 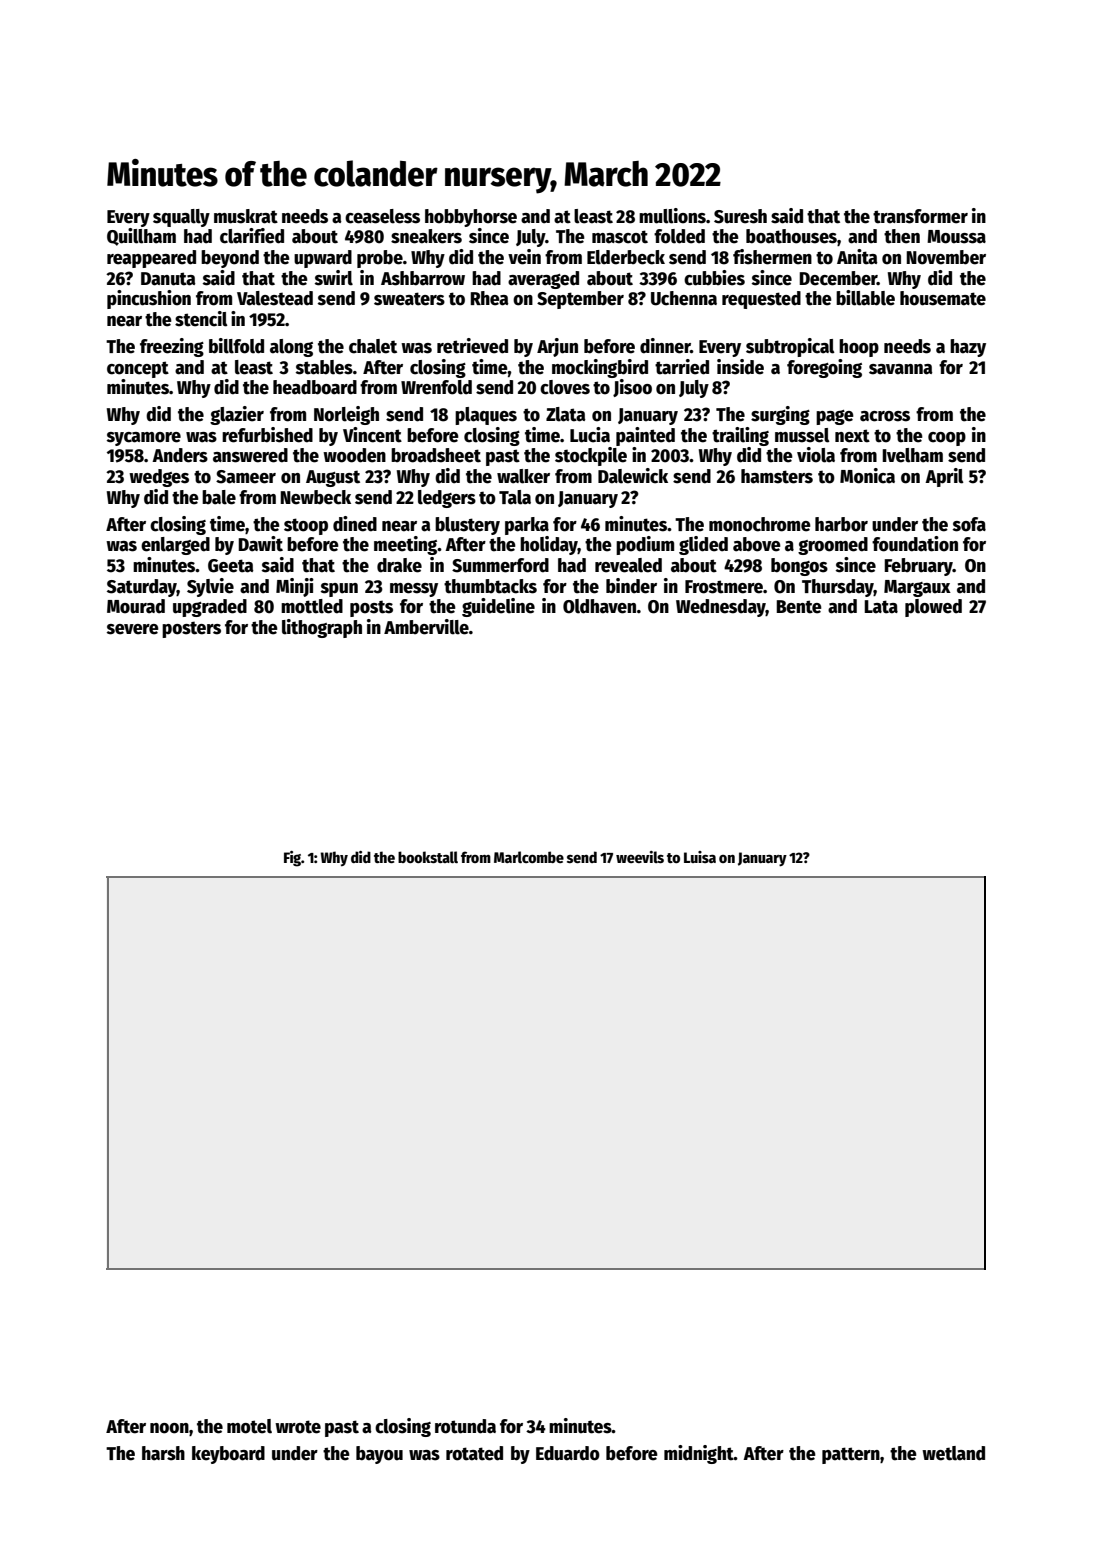 What do you see at coordinates (956, 237) in the screenshot?
I see `Moussa` at bounding box center [956, 237].
